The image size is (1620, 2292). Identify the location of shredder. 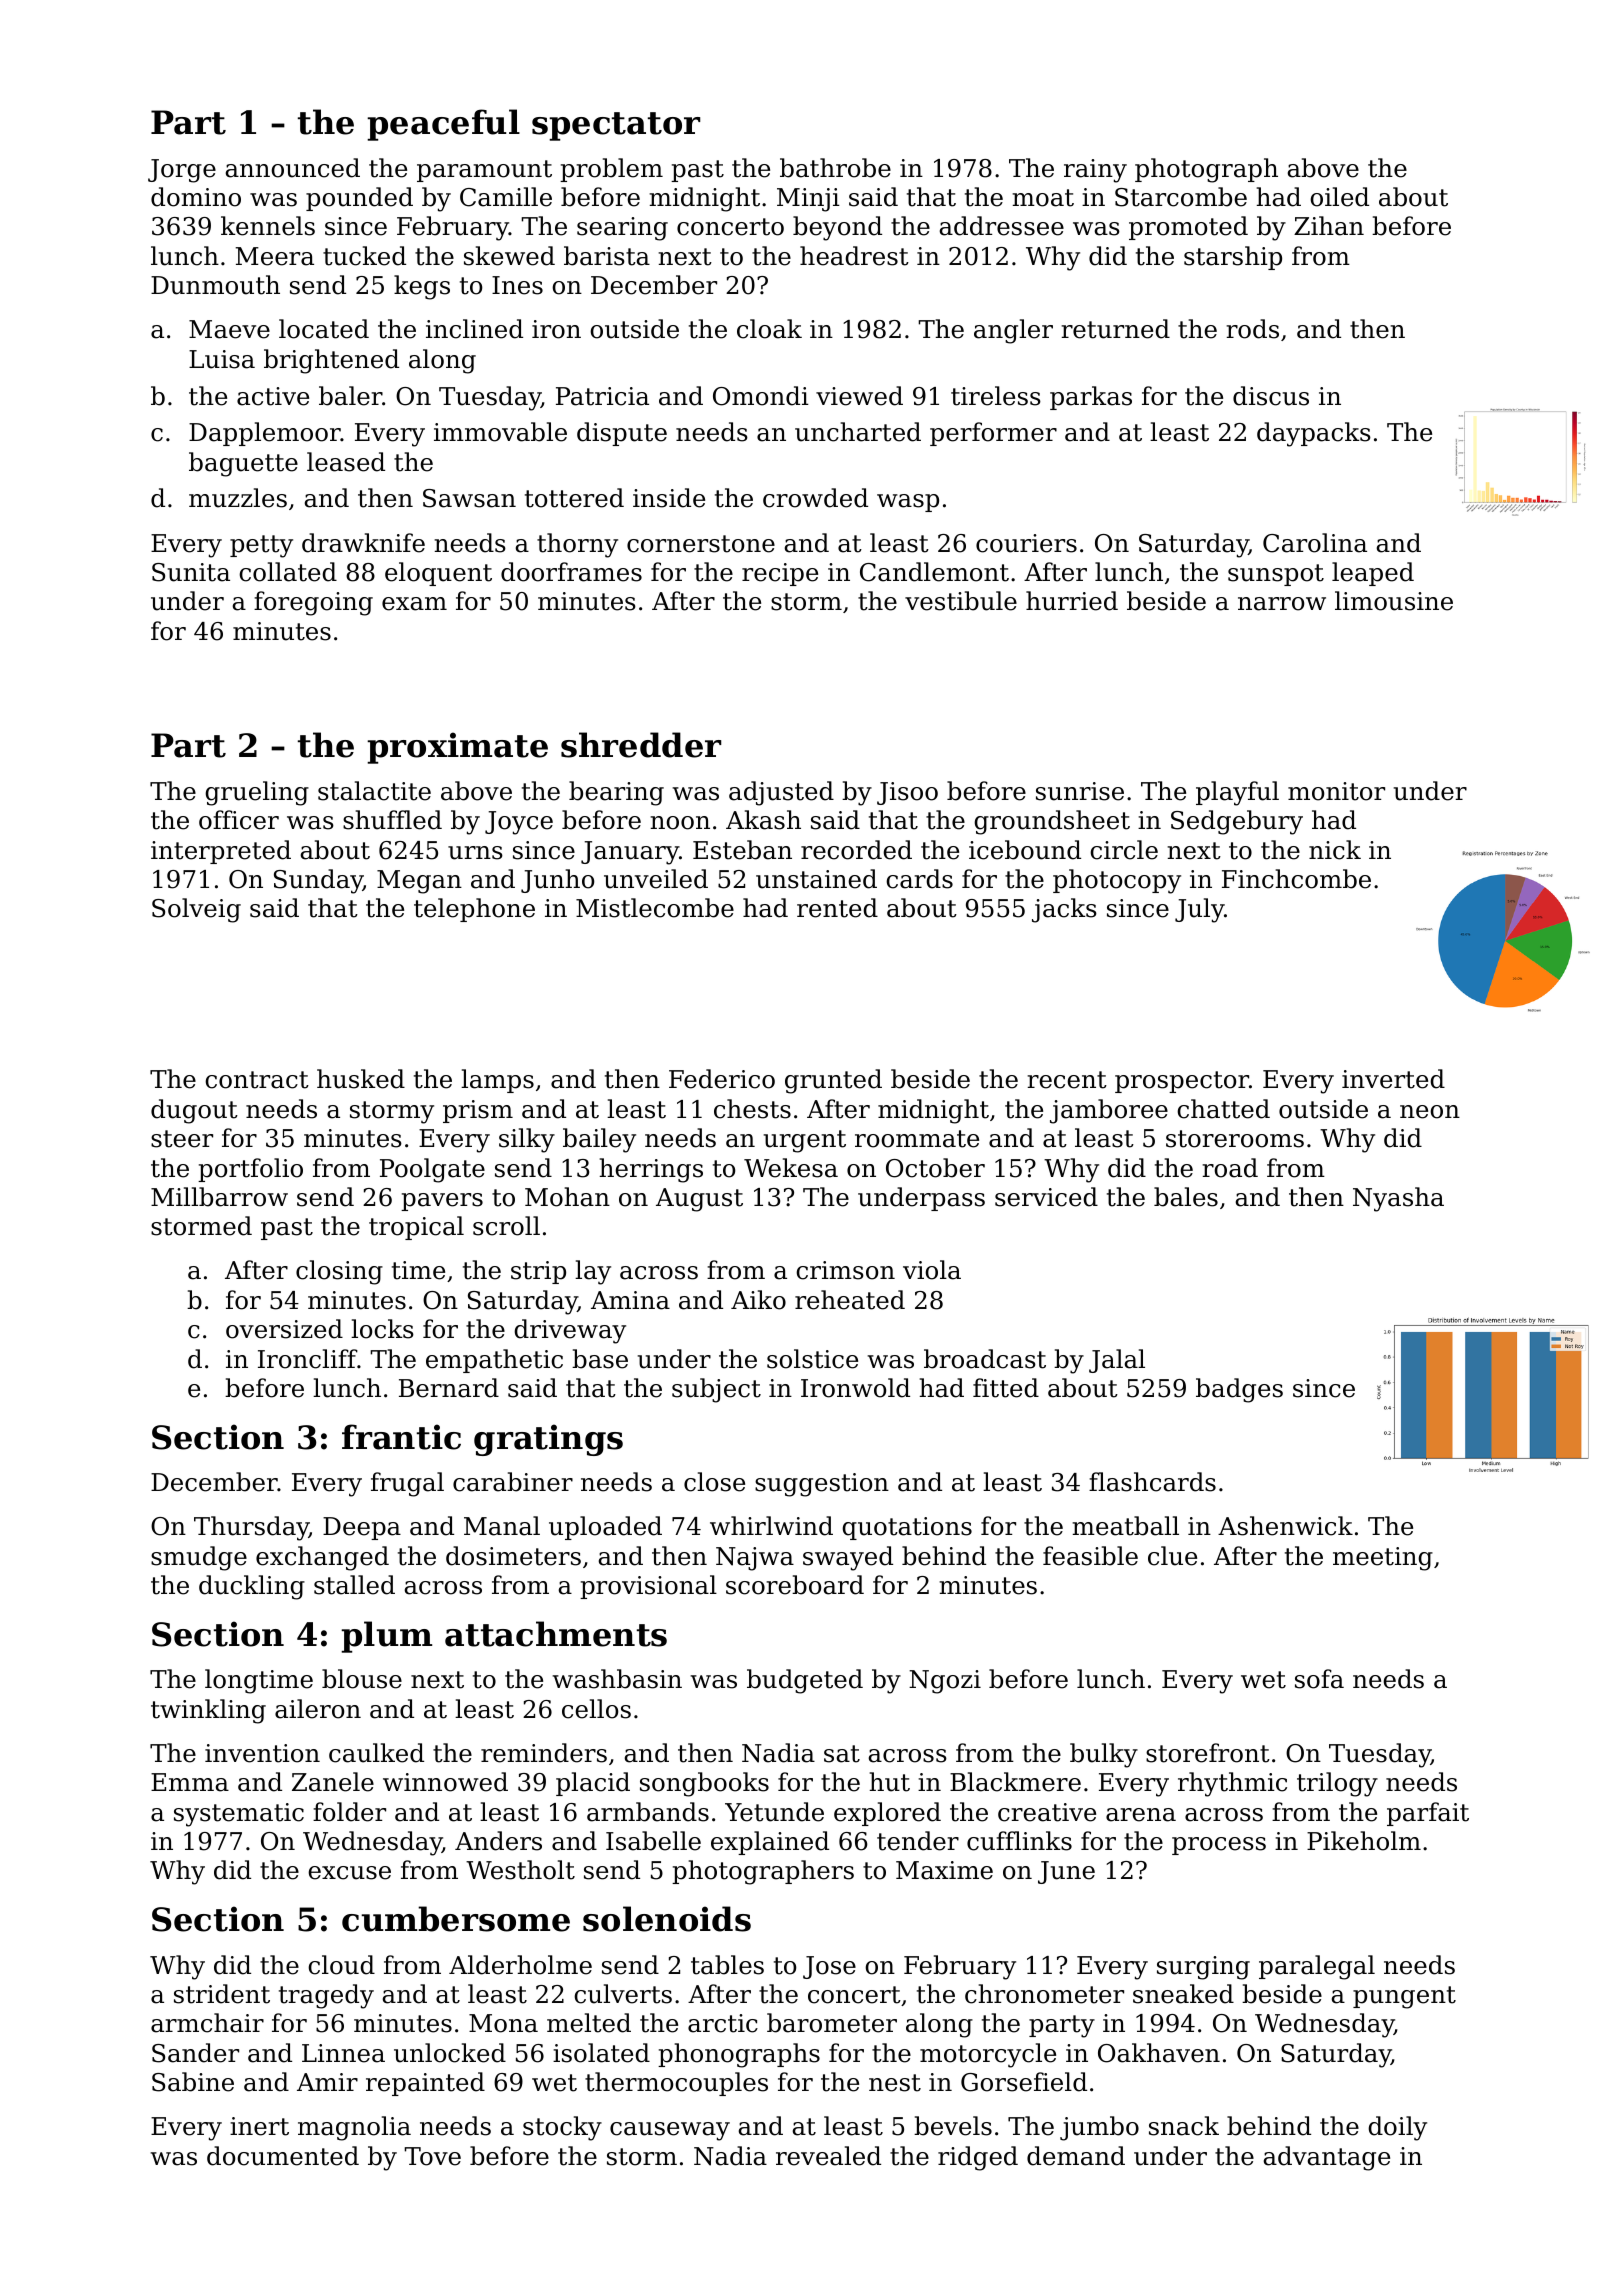
(641, 745).
